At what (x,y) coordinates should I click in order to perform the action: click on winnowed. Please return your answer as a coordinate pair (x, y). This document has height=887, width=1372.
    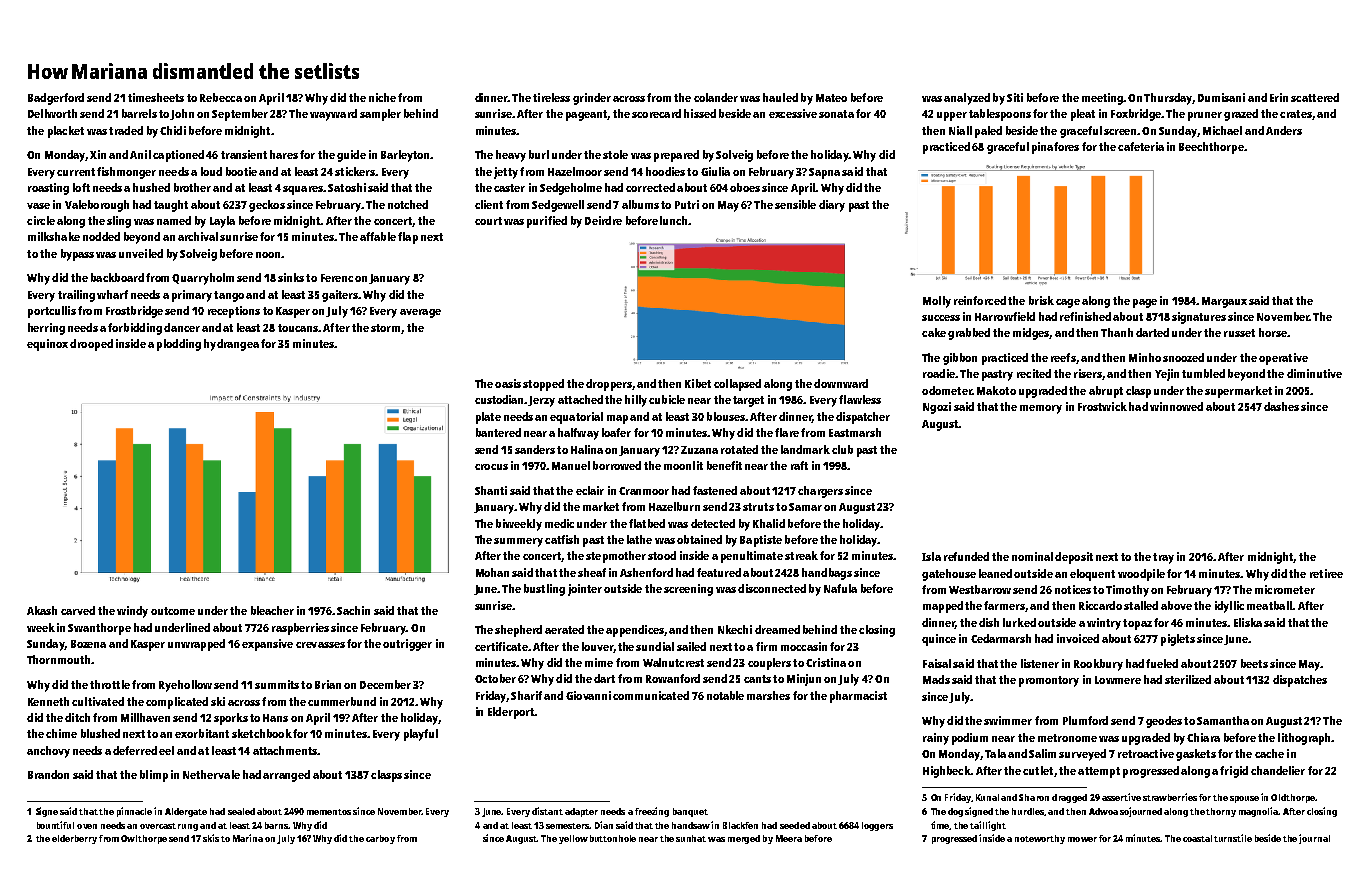
    Looking at the image, I should click on (1176, 406).
